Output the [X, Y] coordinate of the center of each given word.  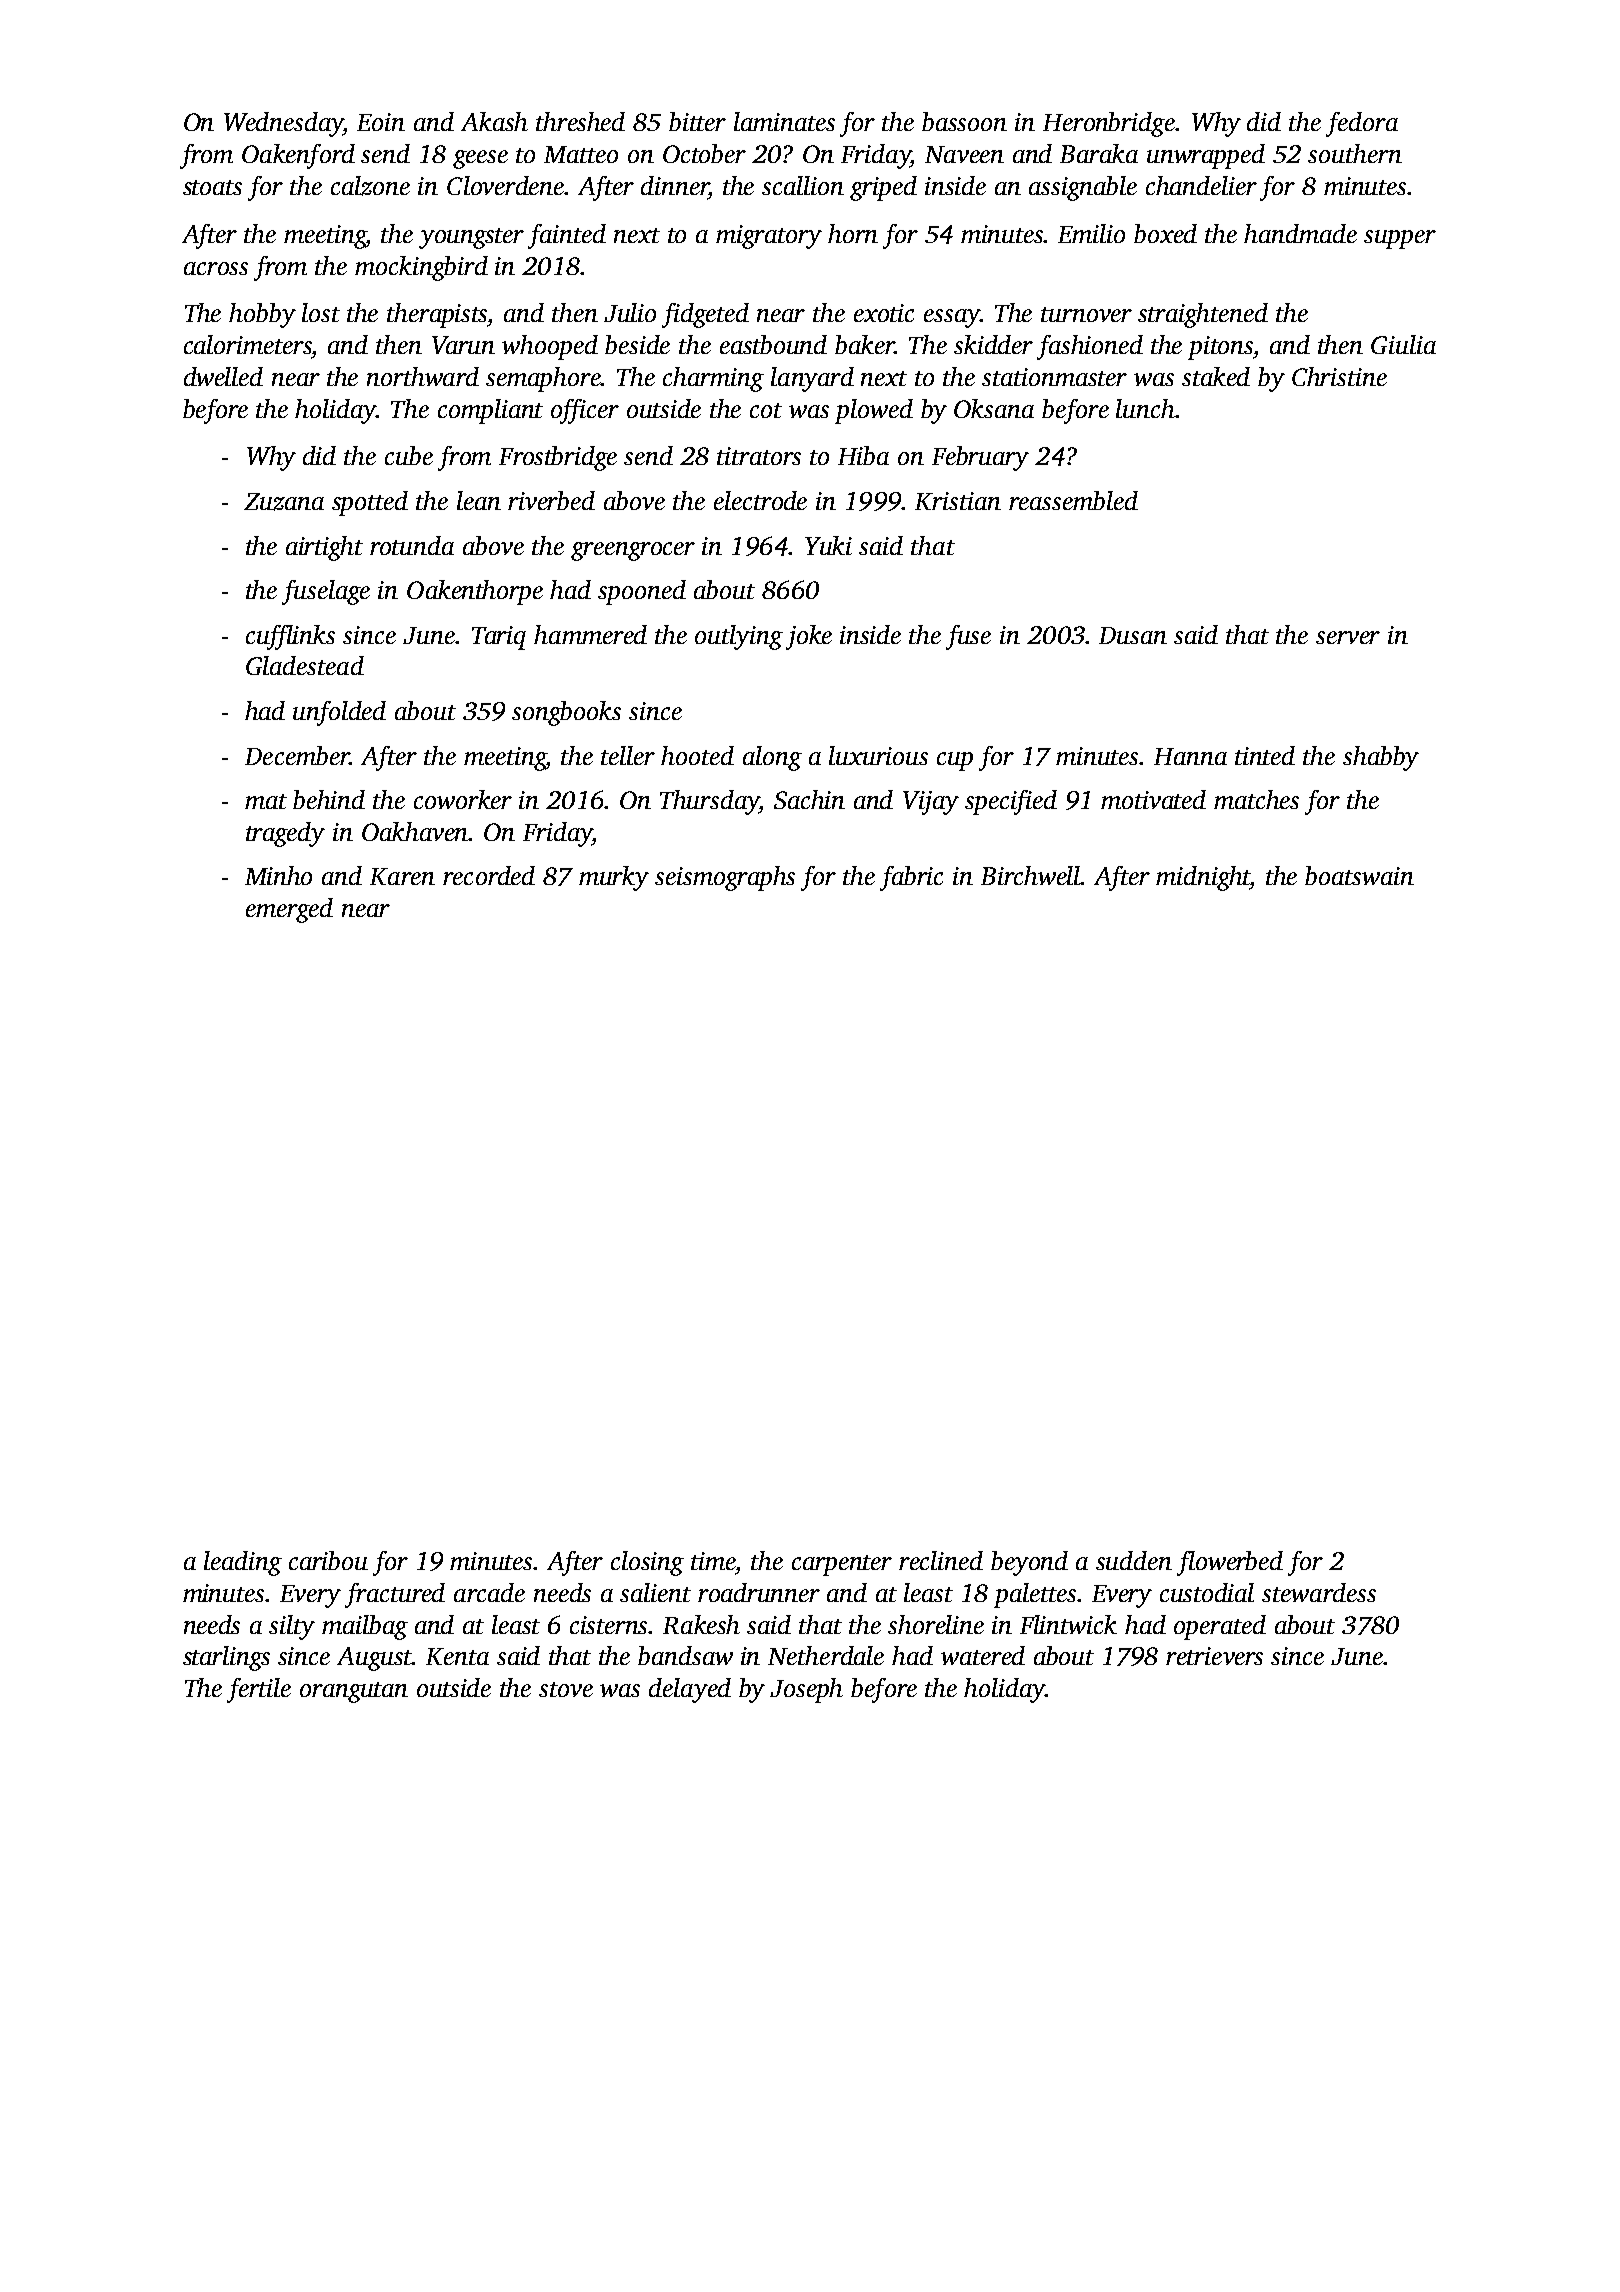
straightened [1203, 315]
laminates [784, 121]
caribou [328, 1560]
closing [647, 1563]
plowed [874, 411]
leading [243, 1563]
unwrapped [1206, 156]
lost [321, 312]
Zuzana [284, 502]
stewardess [1319, 1592]
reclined [941, 1560]
